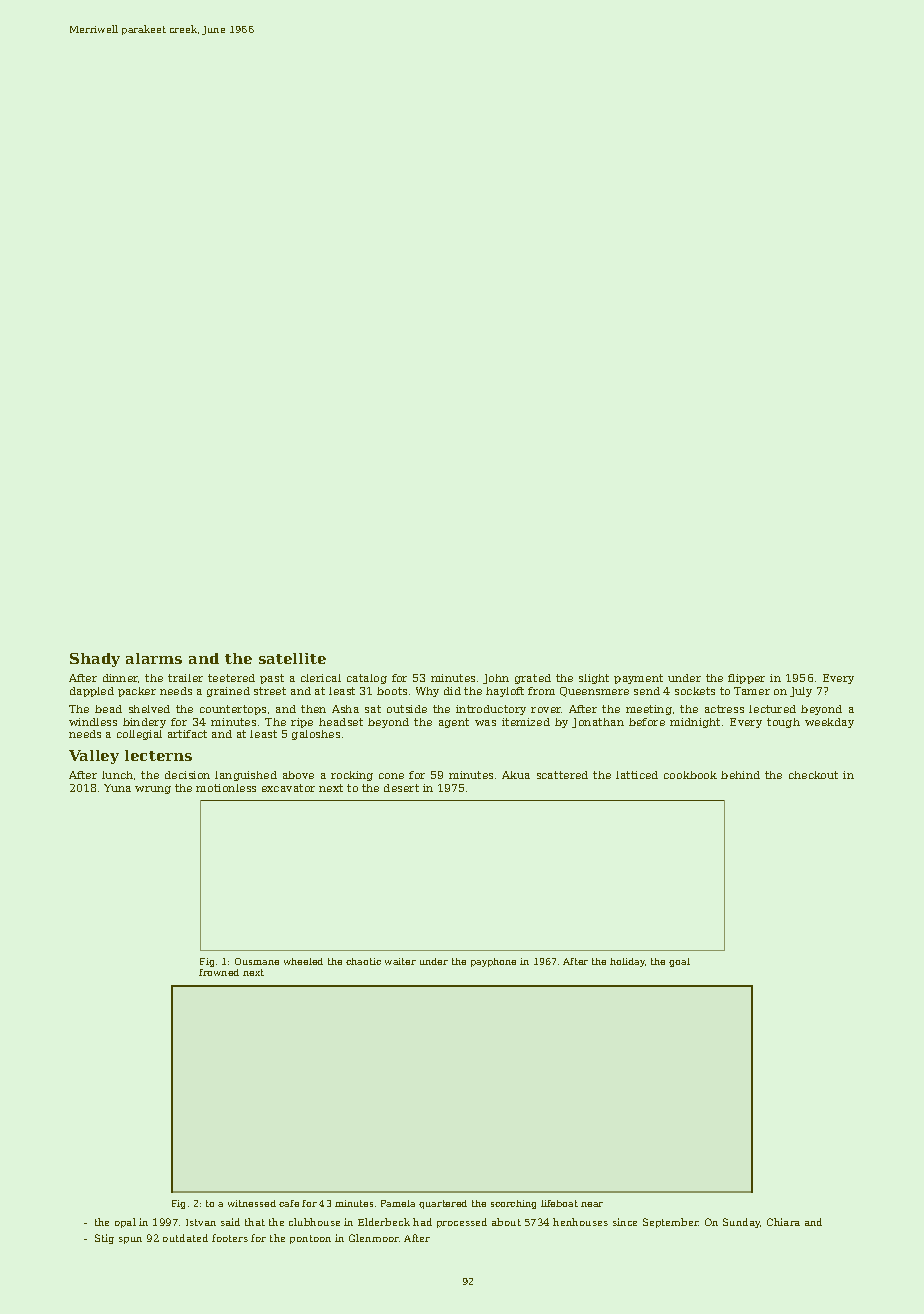 This screenshot has height=1314, width=924. I want to click on frowned, so click(219, 972).
